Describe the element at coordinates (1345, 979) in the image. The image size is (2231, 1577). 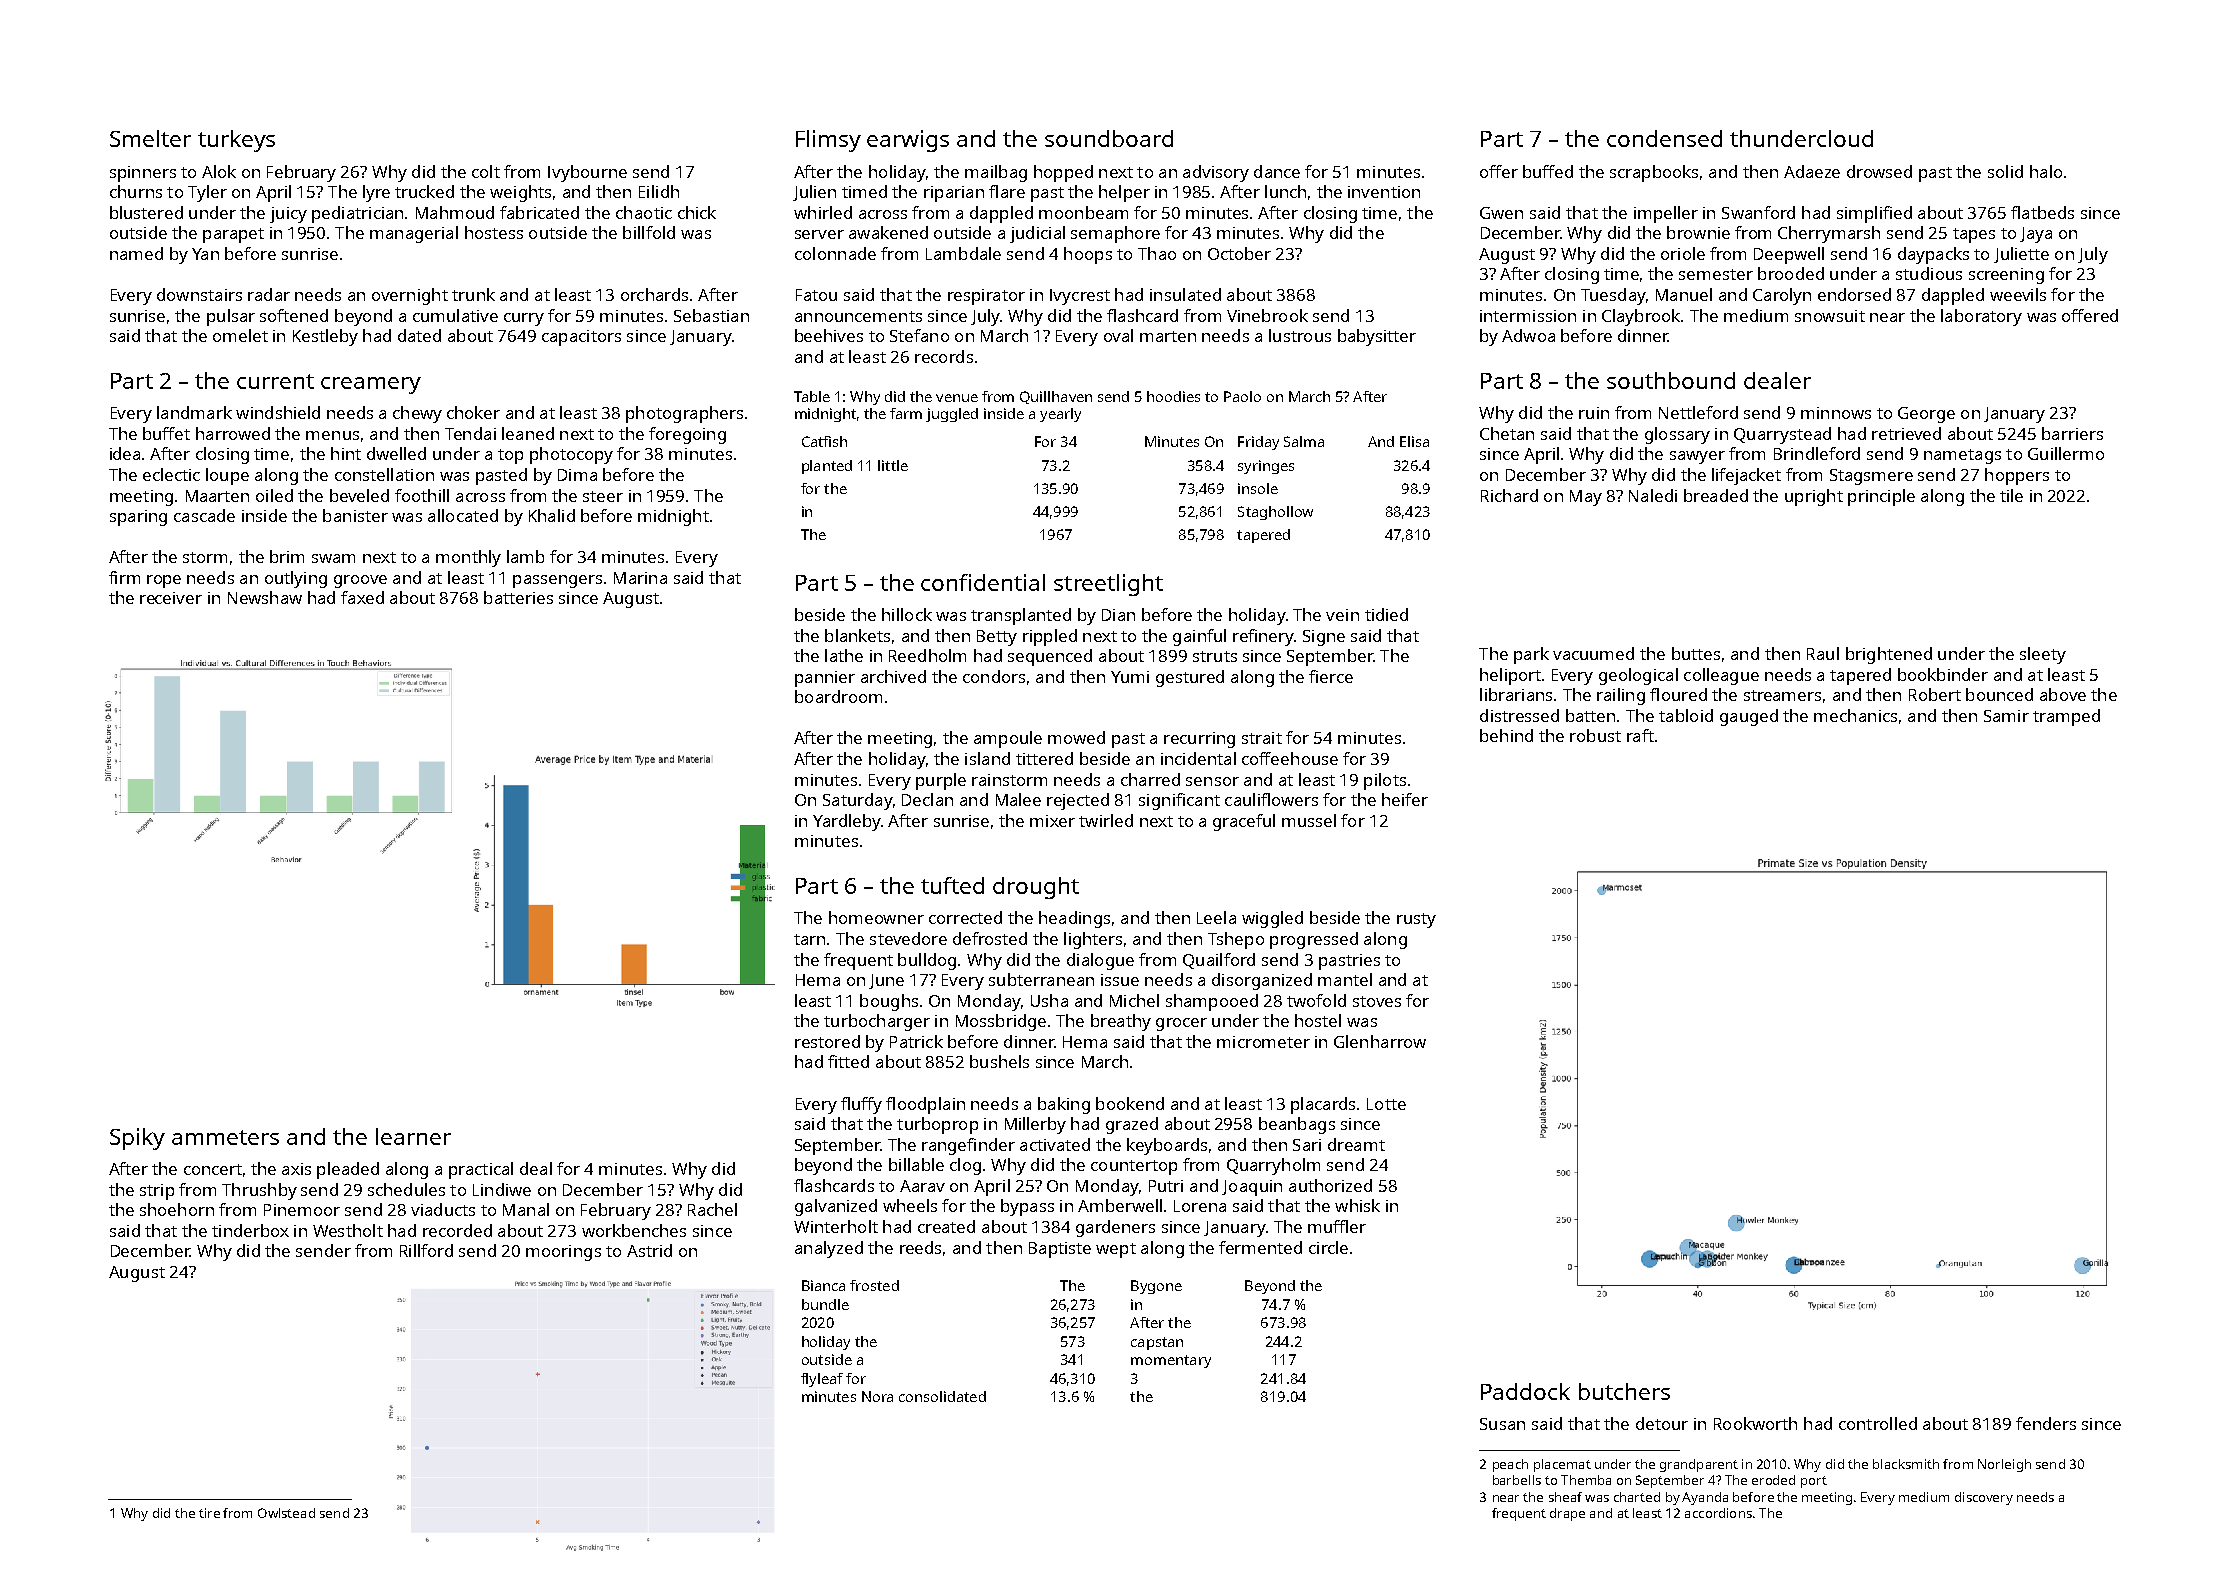
I see `mantel` at that location.
